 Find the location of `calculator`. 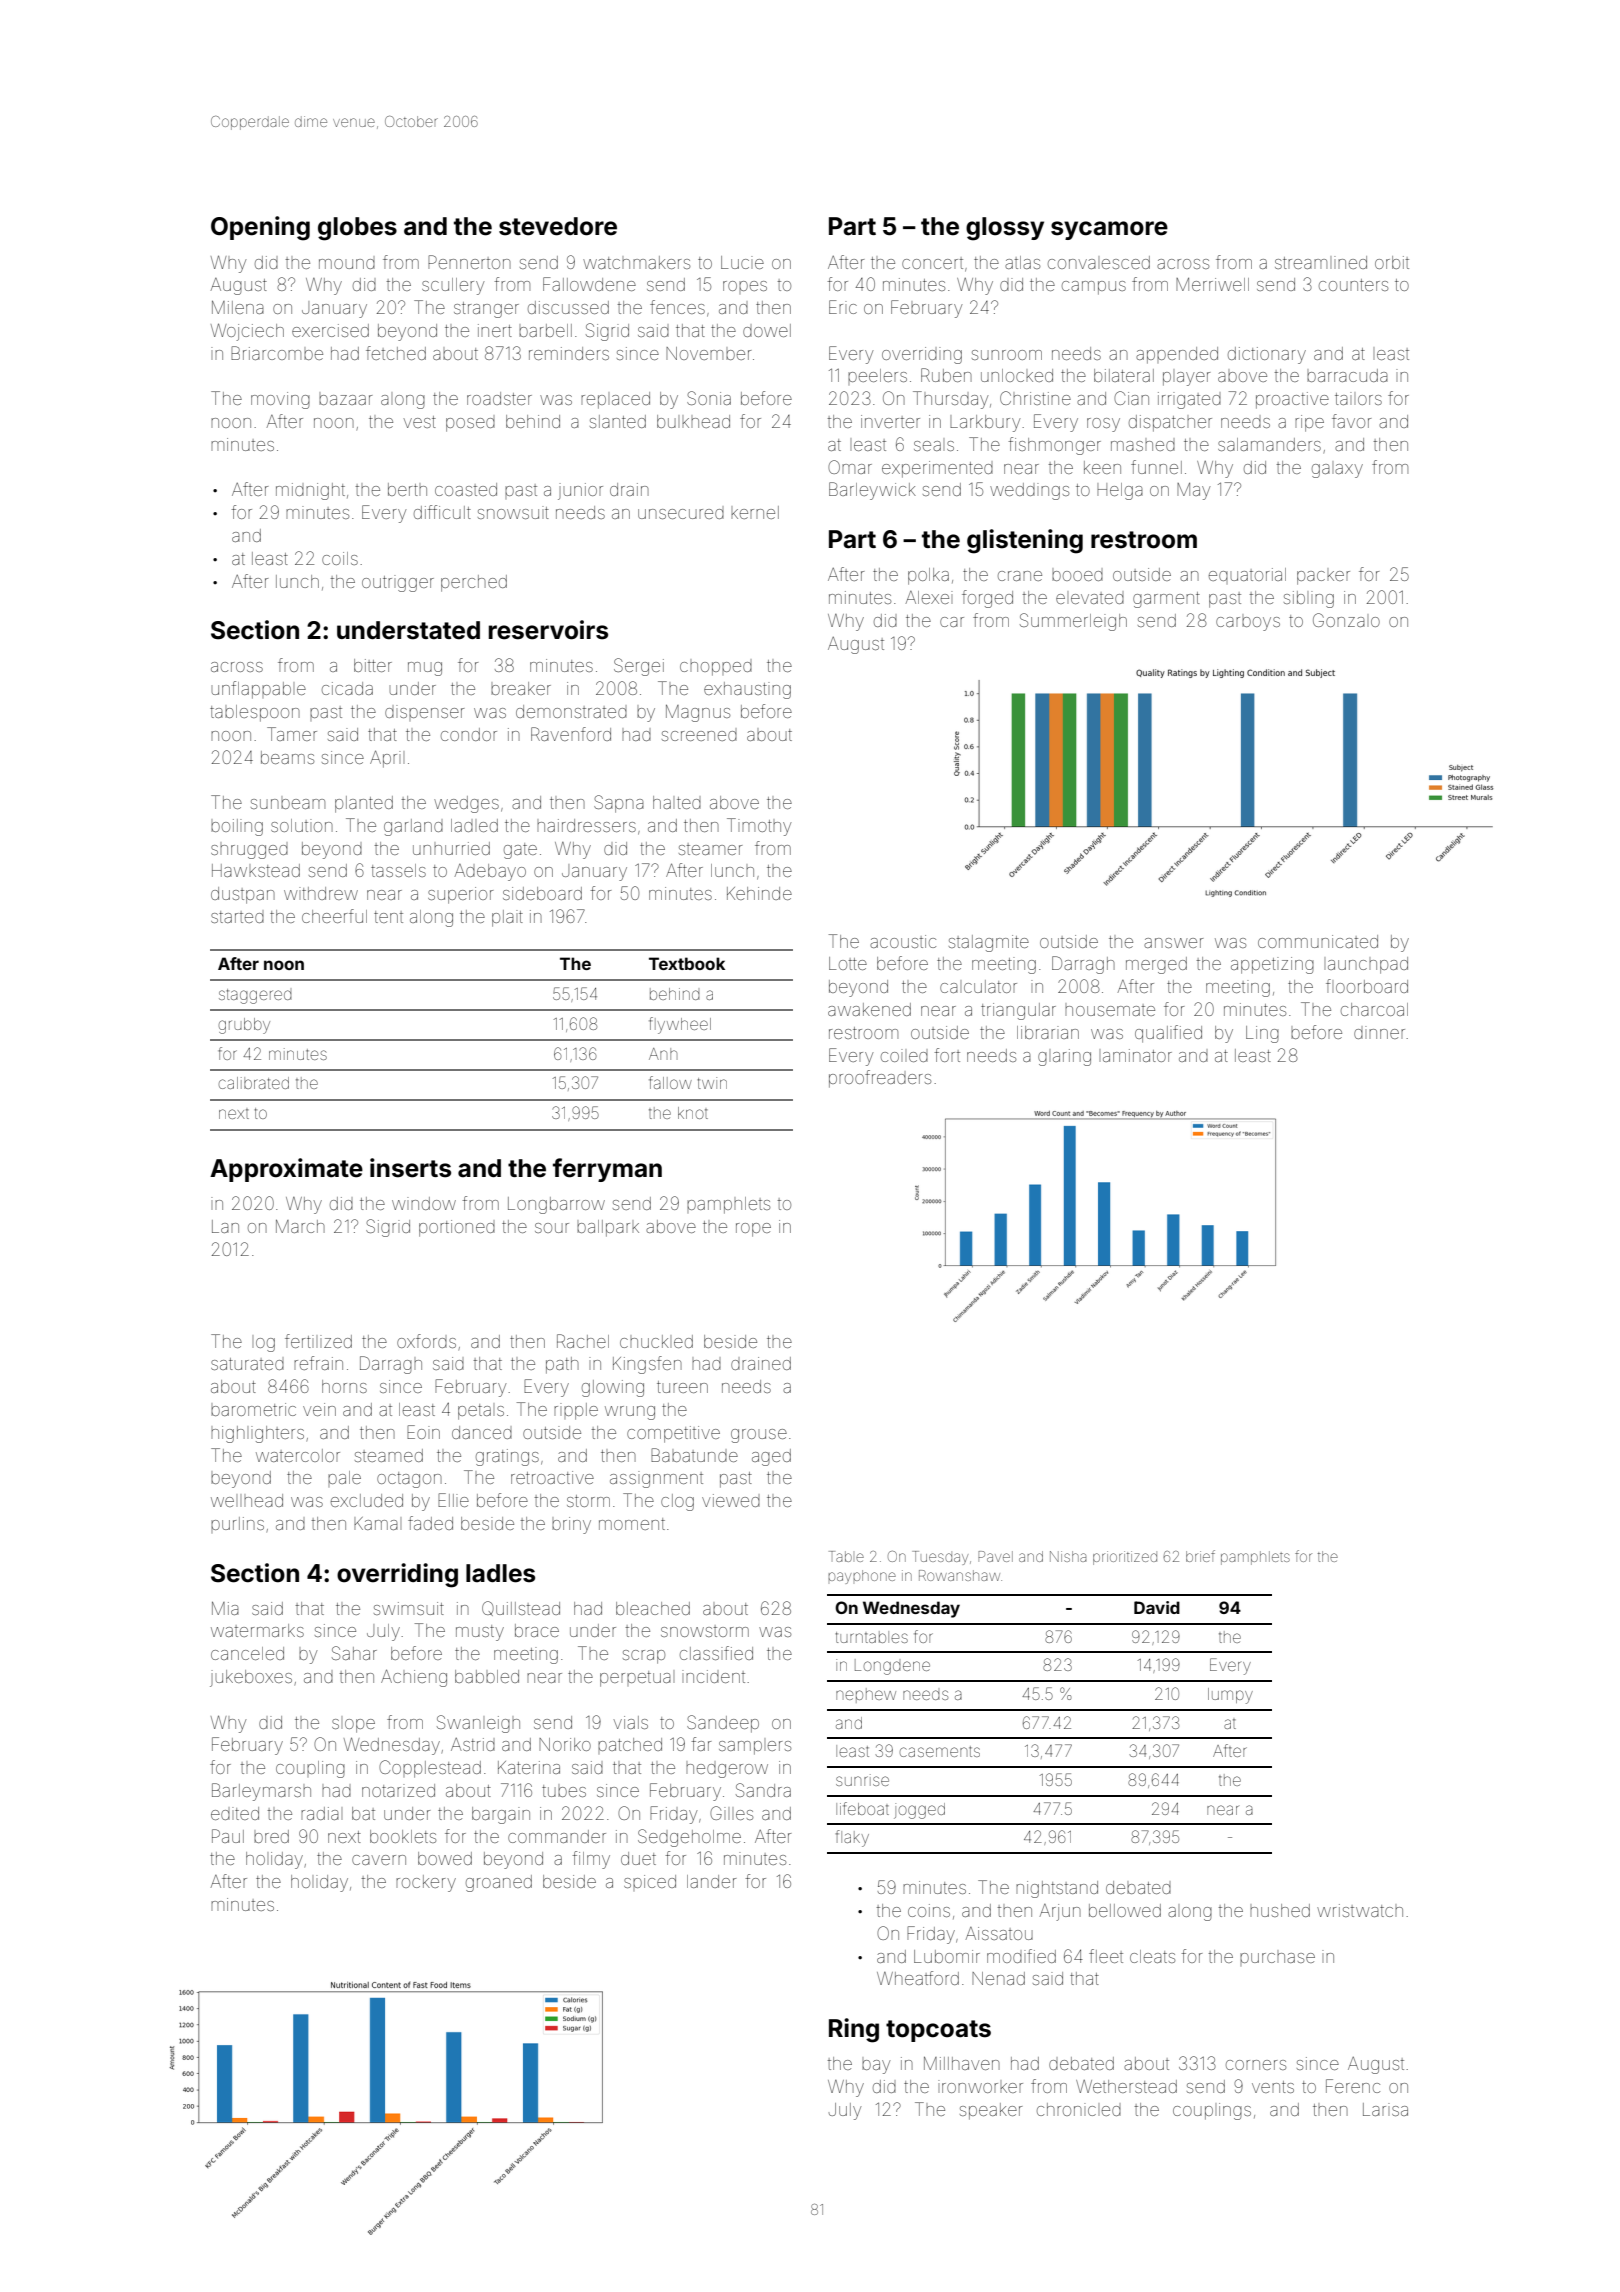

calculator is located at coordinates (978, 986).
